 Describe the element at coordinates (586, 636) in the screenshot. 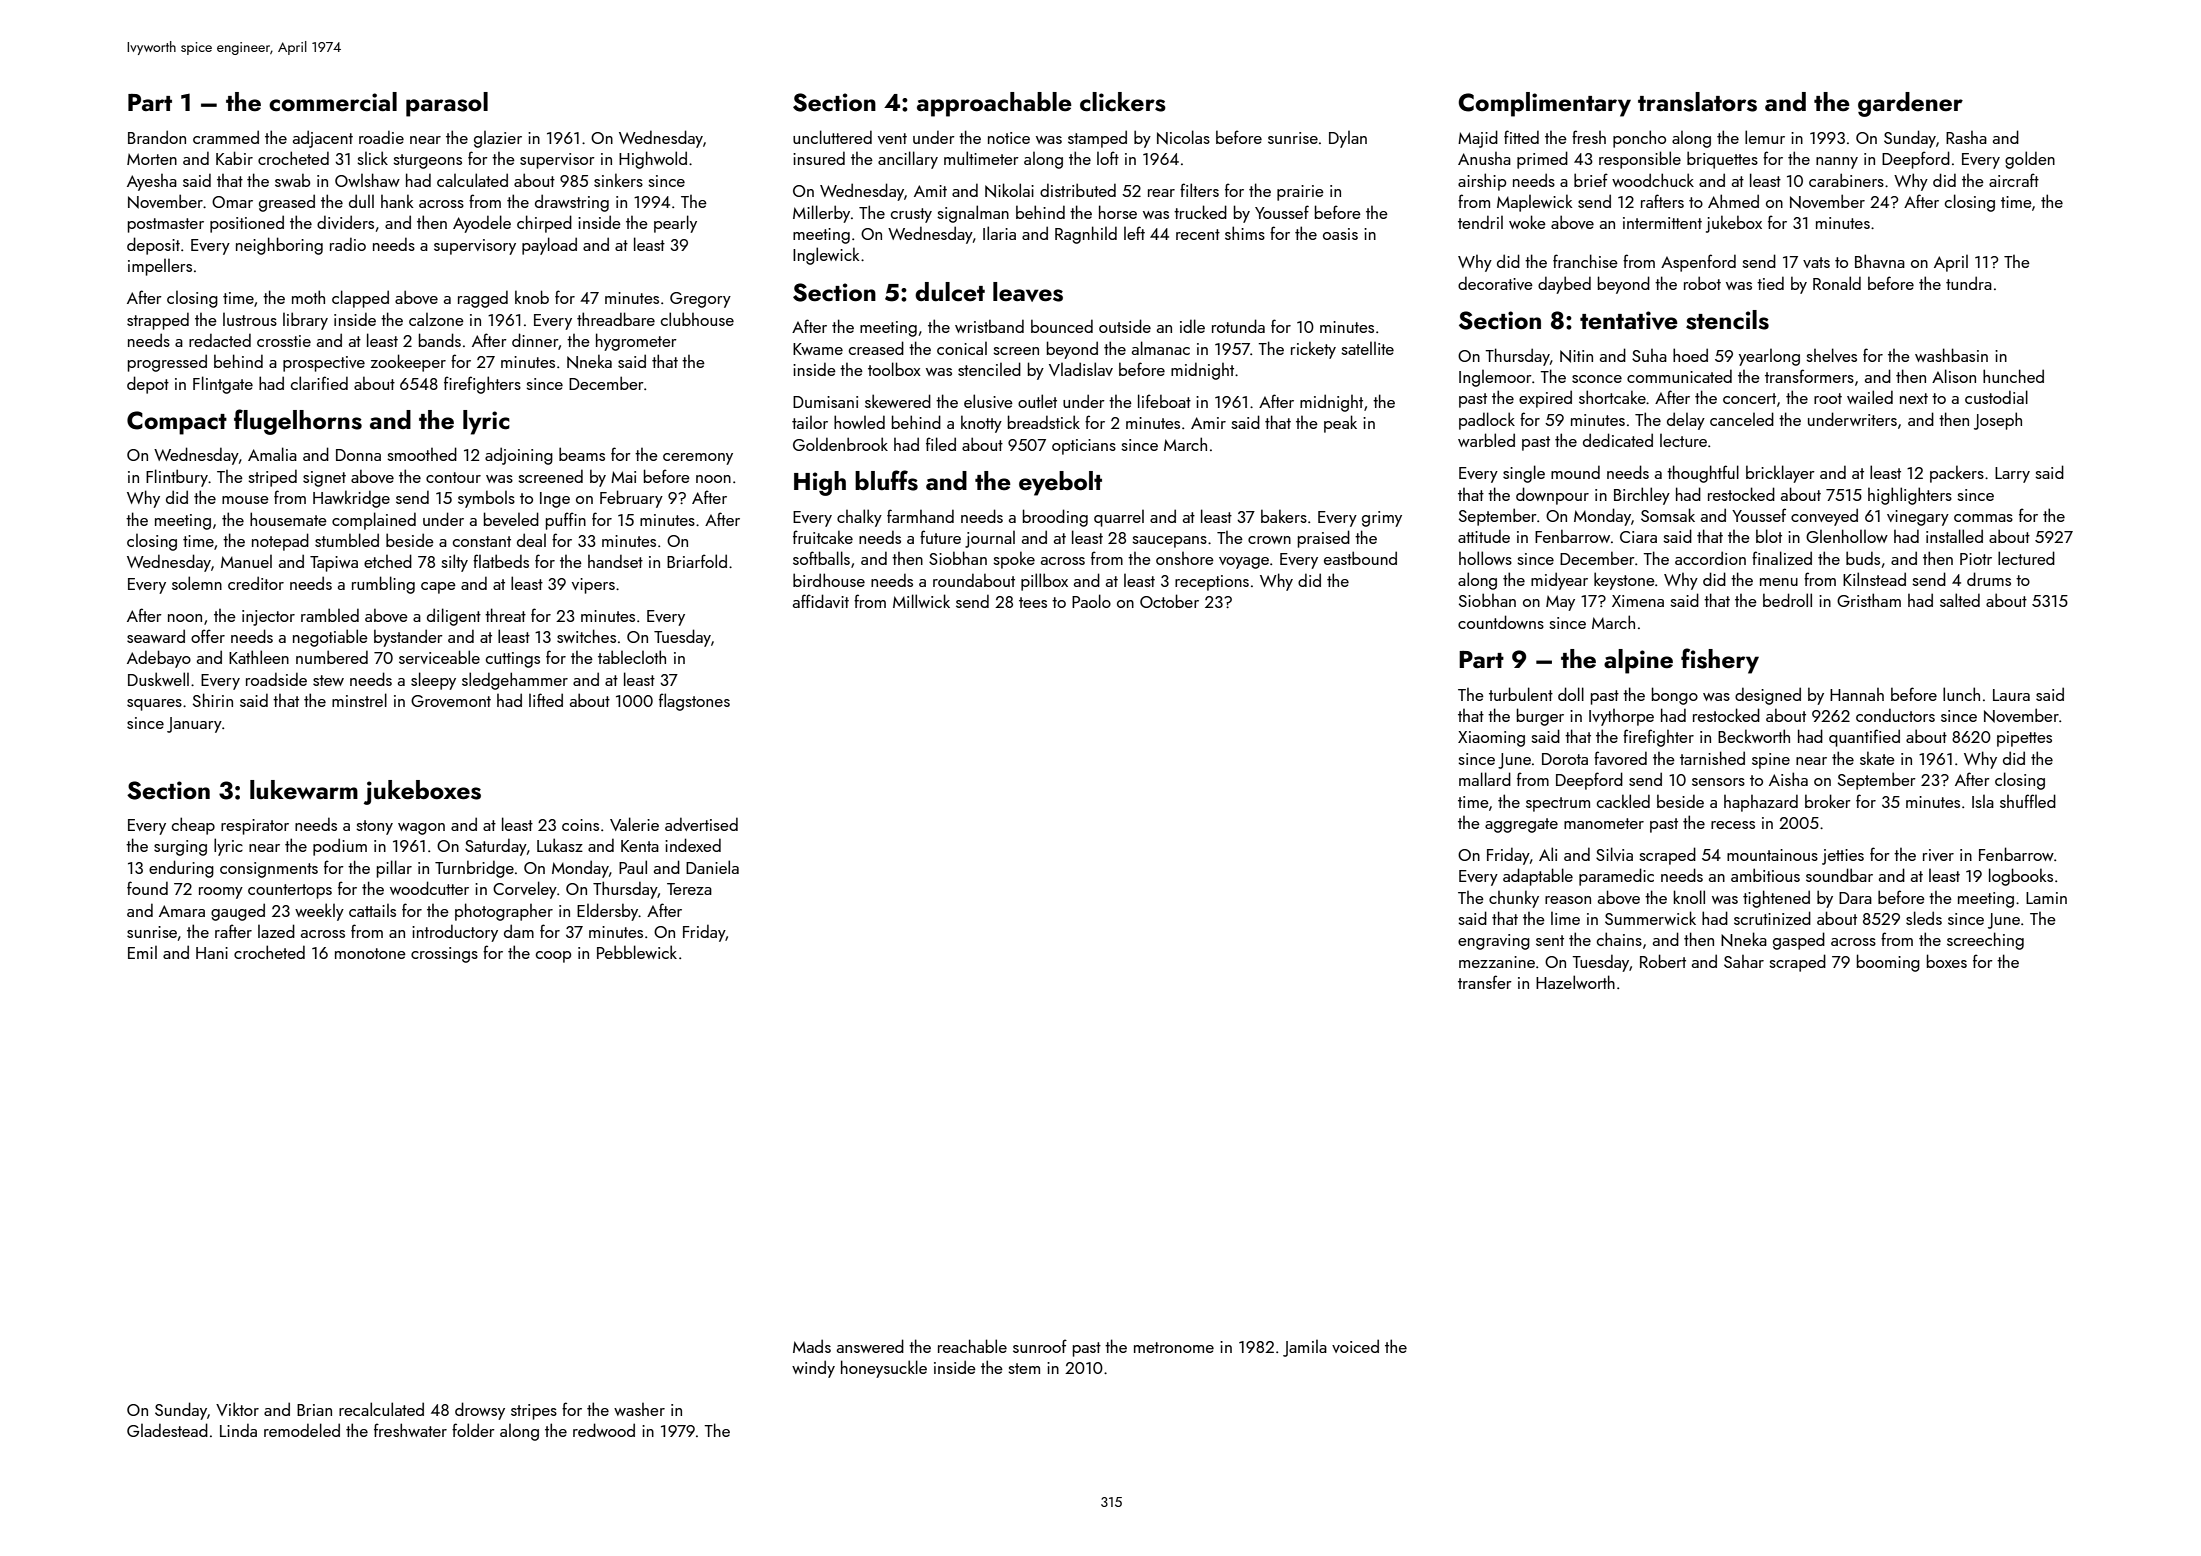

I see `switches` at that location.
